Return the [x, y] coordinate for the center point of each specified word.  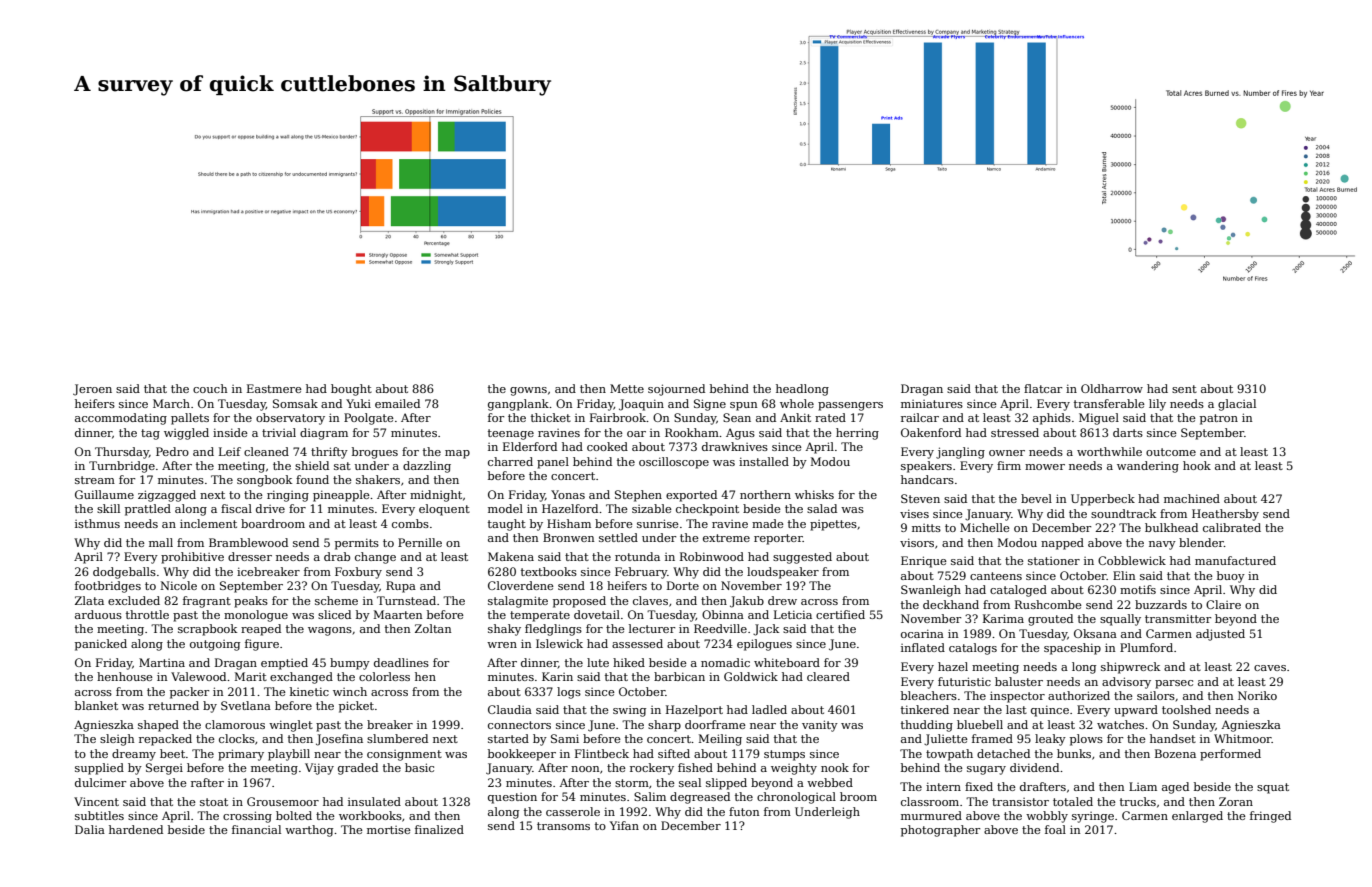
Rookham [692, 432]
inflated [923, 647]
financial [256, 829]
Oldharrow [1112, 388]
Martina [162, 662]
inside [230, 432]
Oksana [1095, 633]
